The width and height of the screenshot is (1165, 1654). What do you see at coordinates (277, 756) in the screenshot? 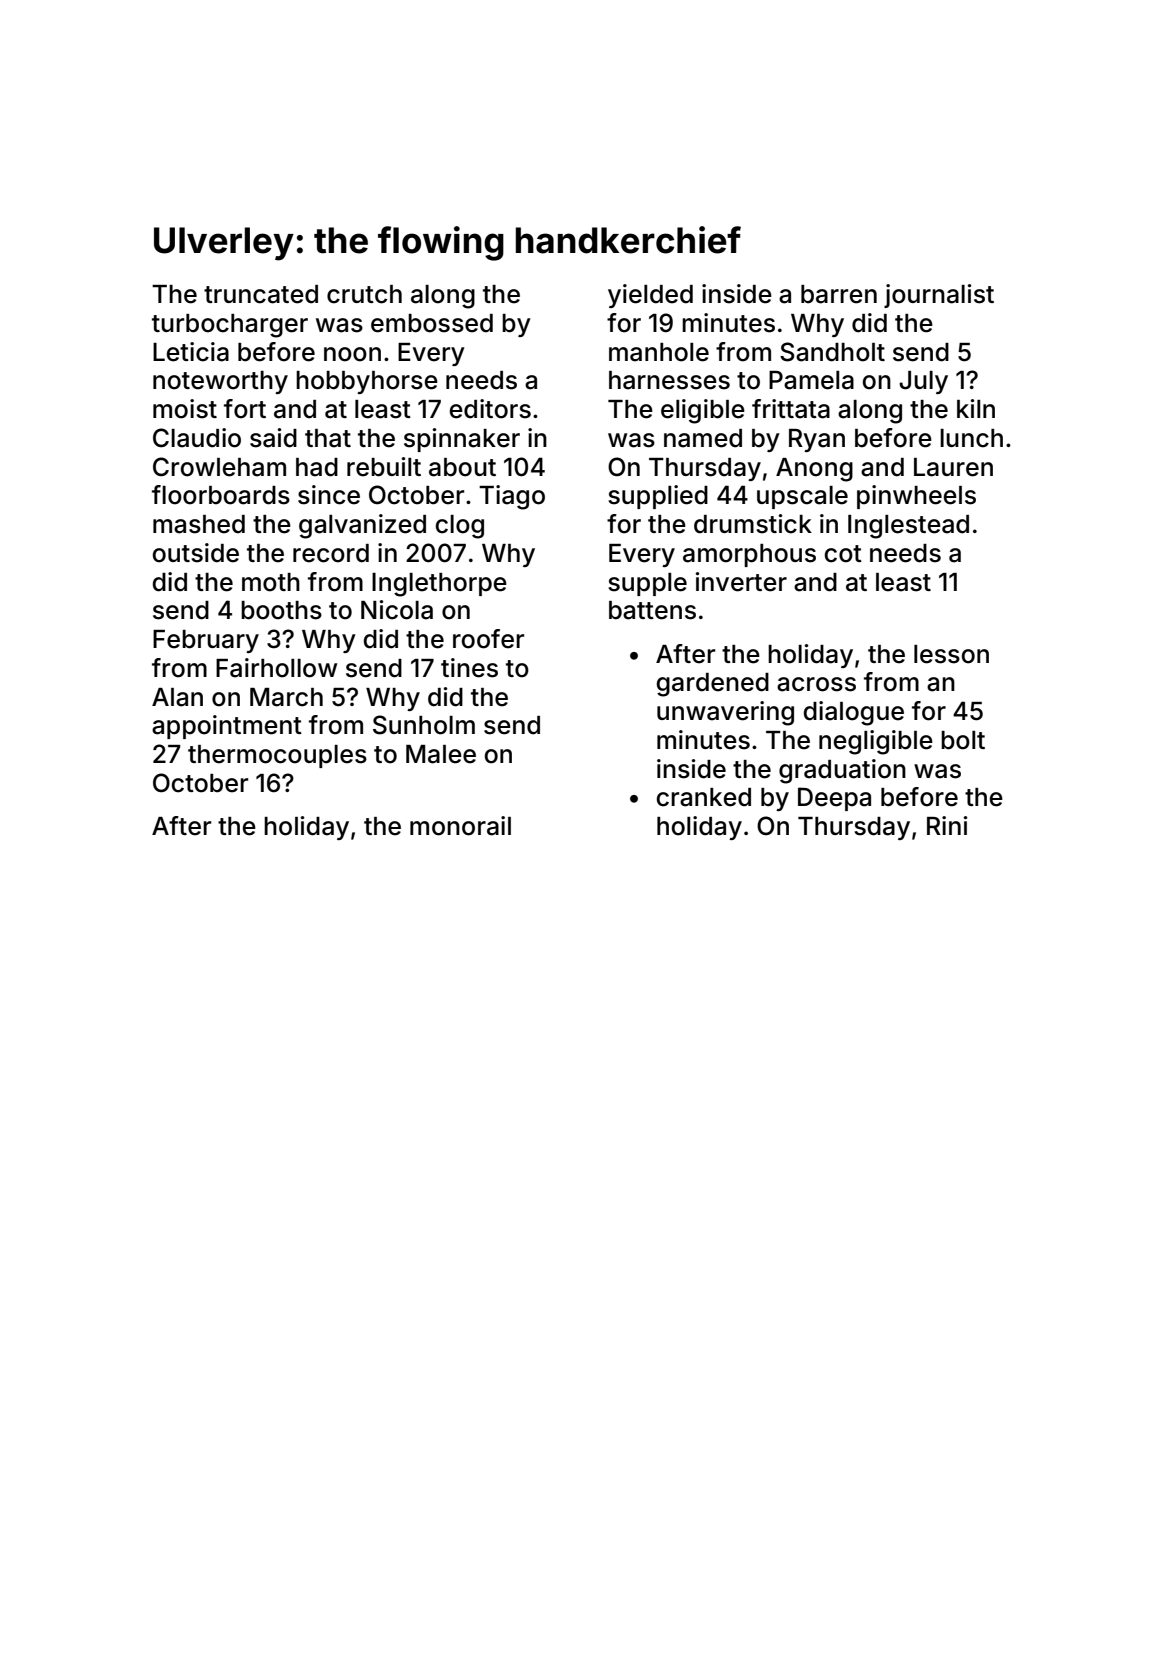
I see `thermocouples` at bounding box center [277, 756].
